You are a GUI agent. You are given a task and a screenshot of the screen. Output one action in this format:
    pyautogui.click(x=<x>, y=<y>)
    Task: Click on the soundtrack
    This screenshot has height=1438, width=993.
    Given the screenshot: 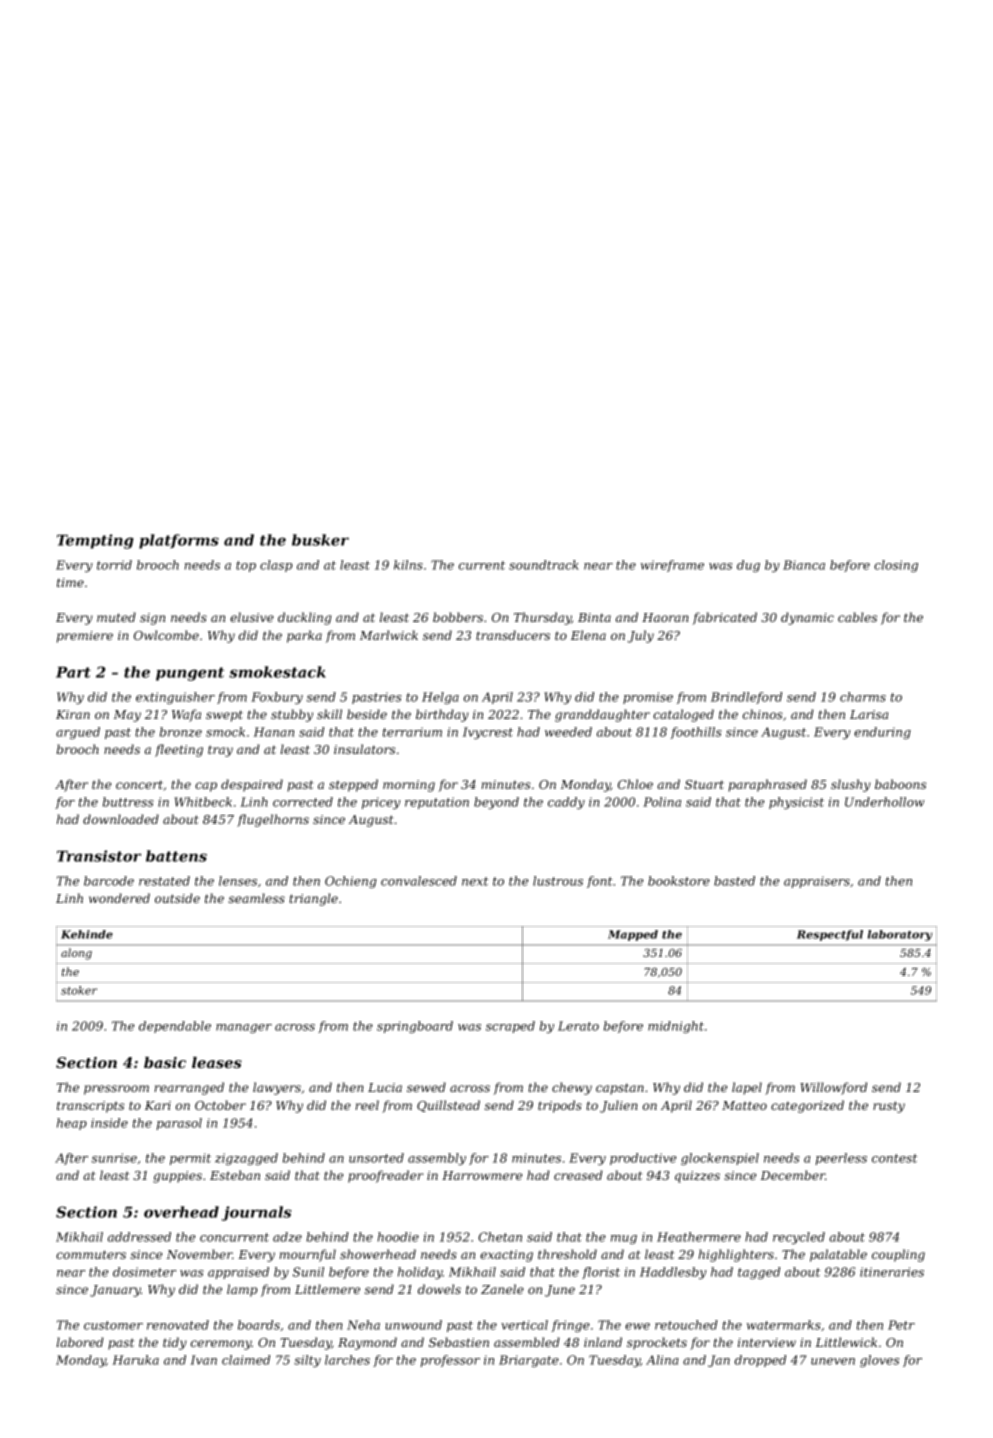 What is the action you would take?
    pyautogui.click(x=544, y=565)
